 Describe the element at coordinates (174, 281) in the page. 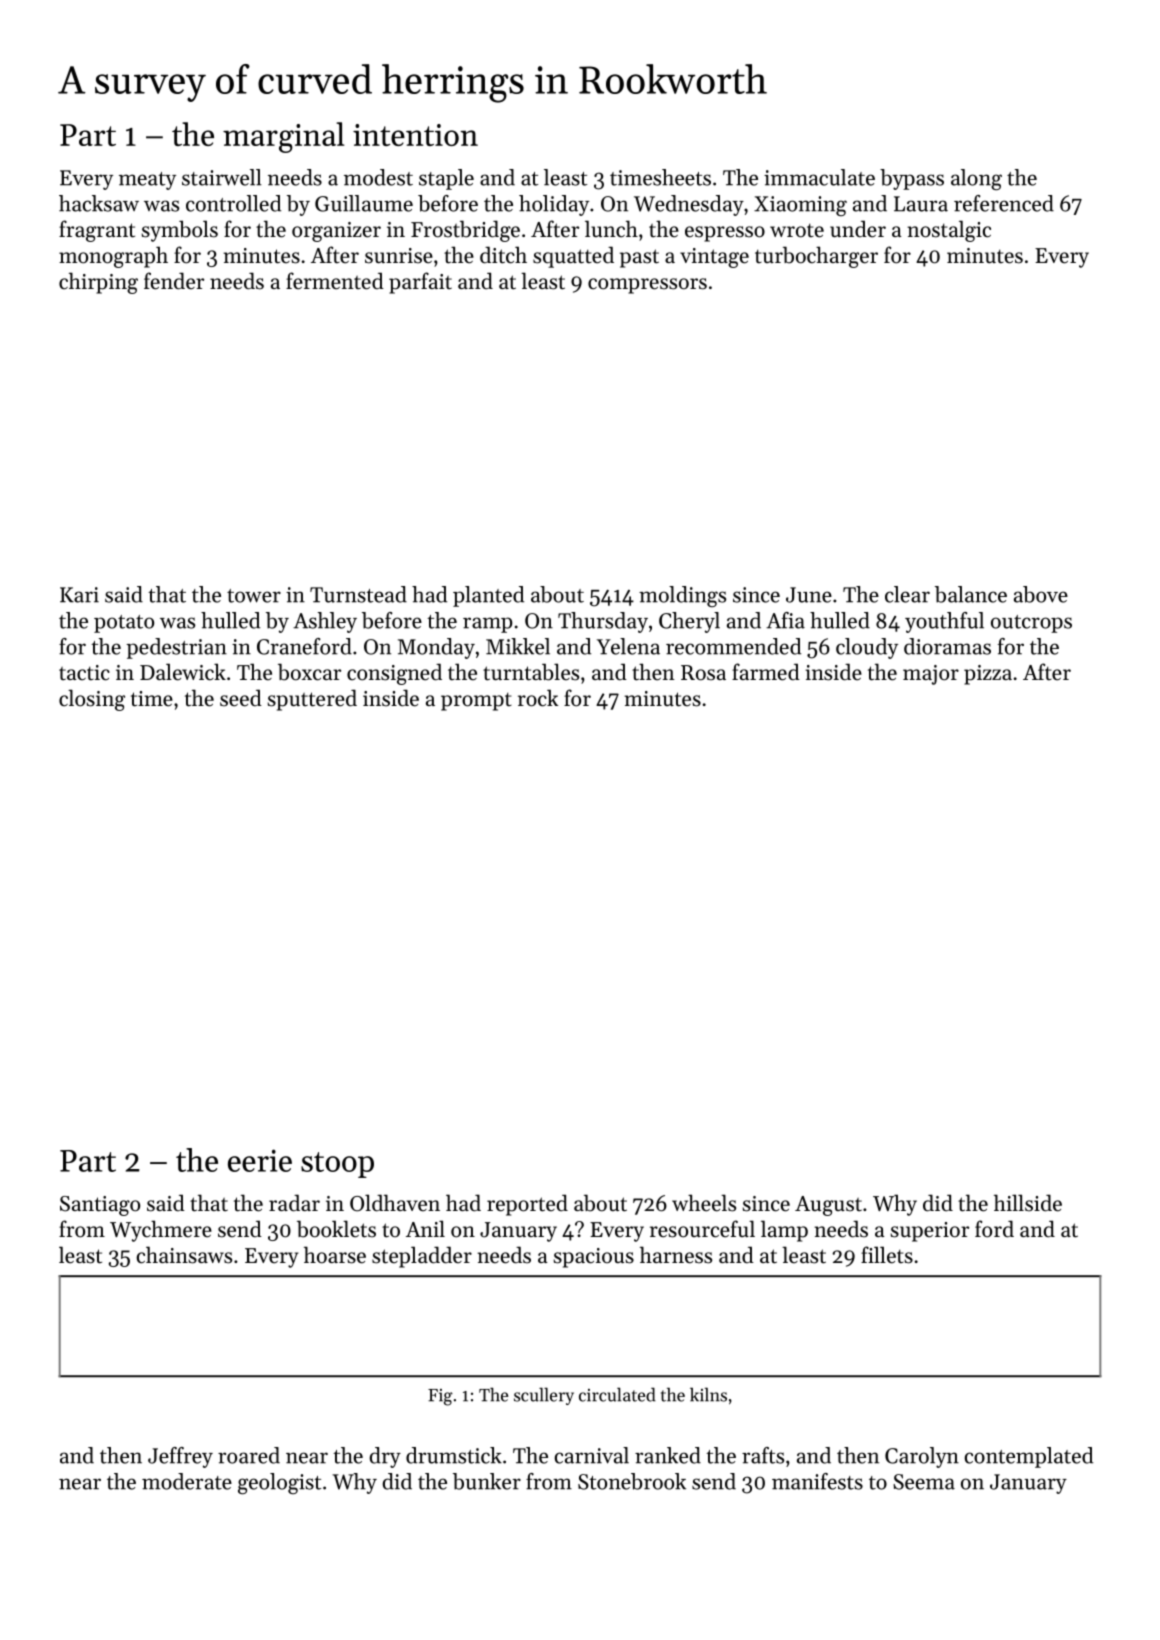

I see `fender` at that location.
